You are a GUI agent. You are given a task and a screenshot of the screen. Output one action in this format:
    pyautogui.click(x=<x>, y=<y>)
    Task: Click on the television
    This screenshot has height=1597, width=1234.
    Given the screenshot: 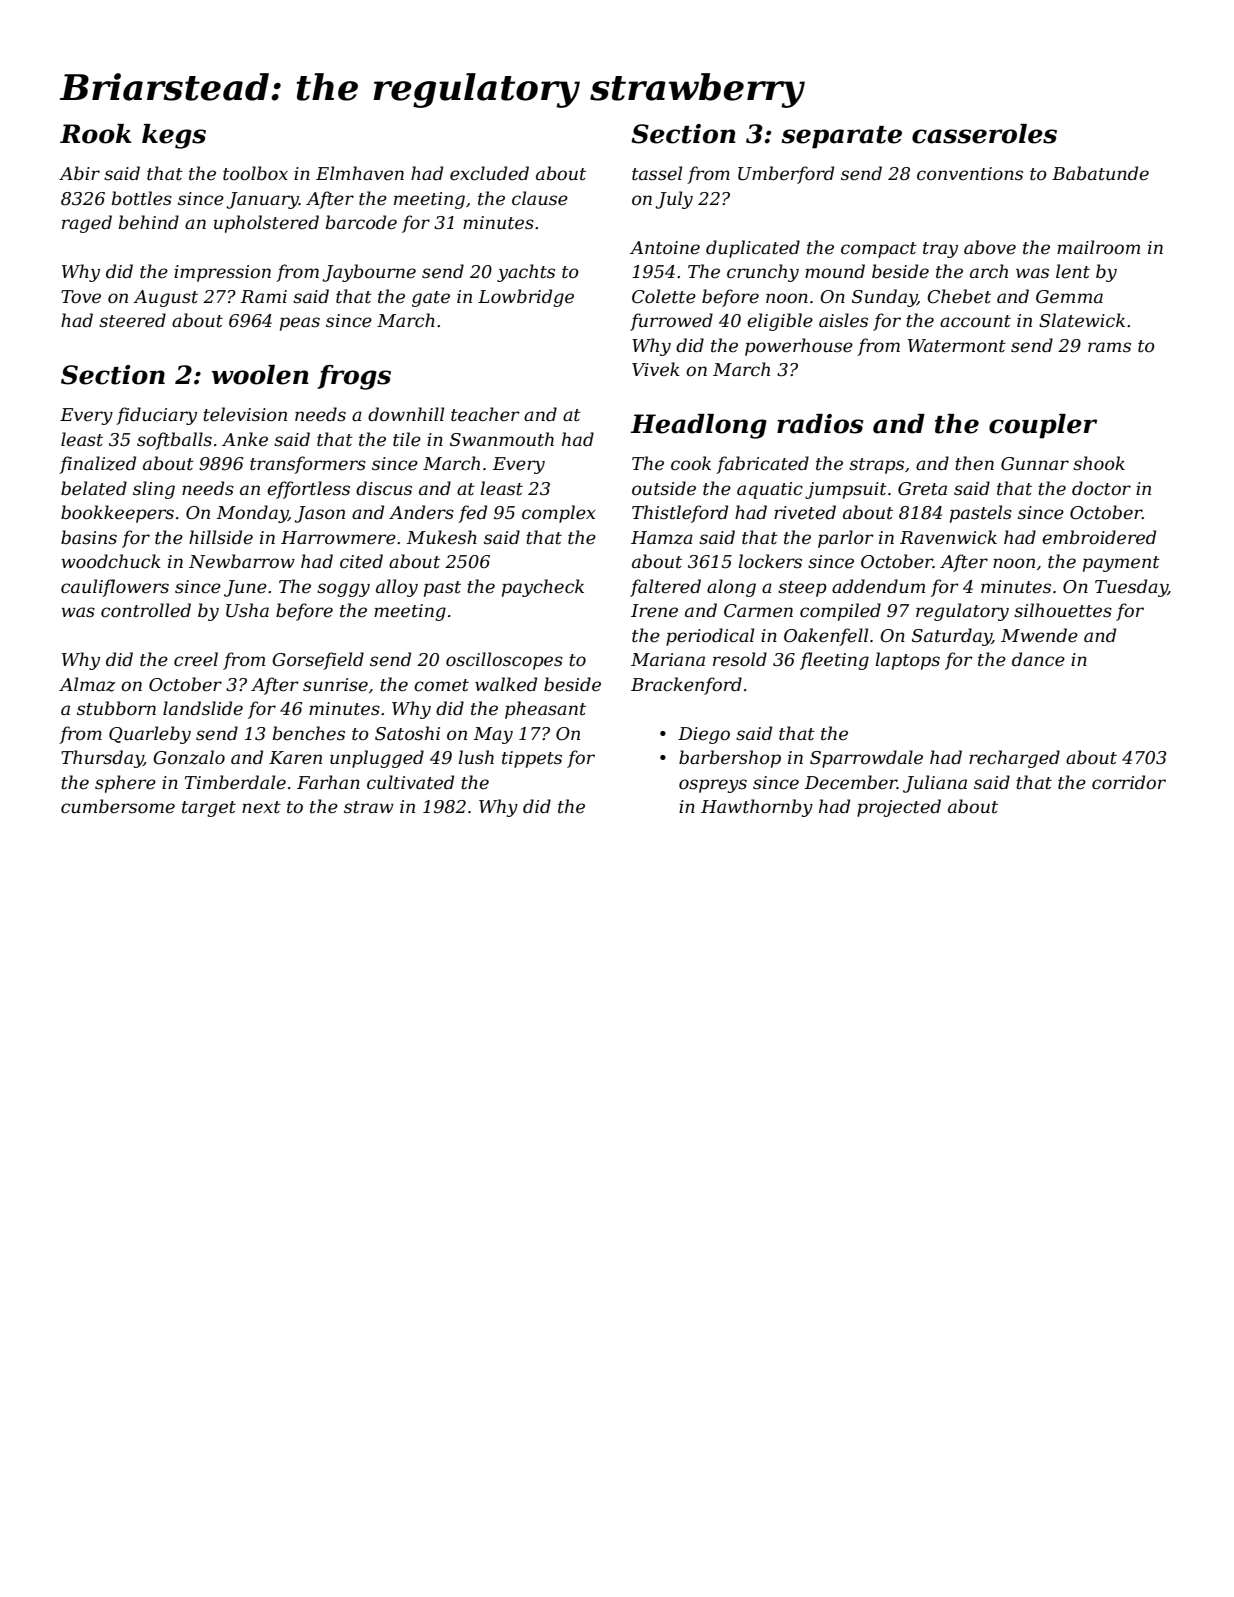 What is the action you would take?
    pyautogui.click(x=245, y=414)
